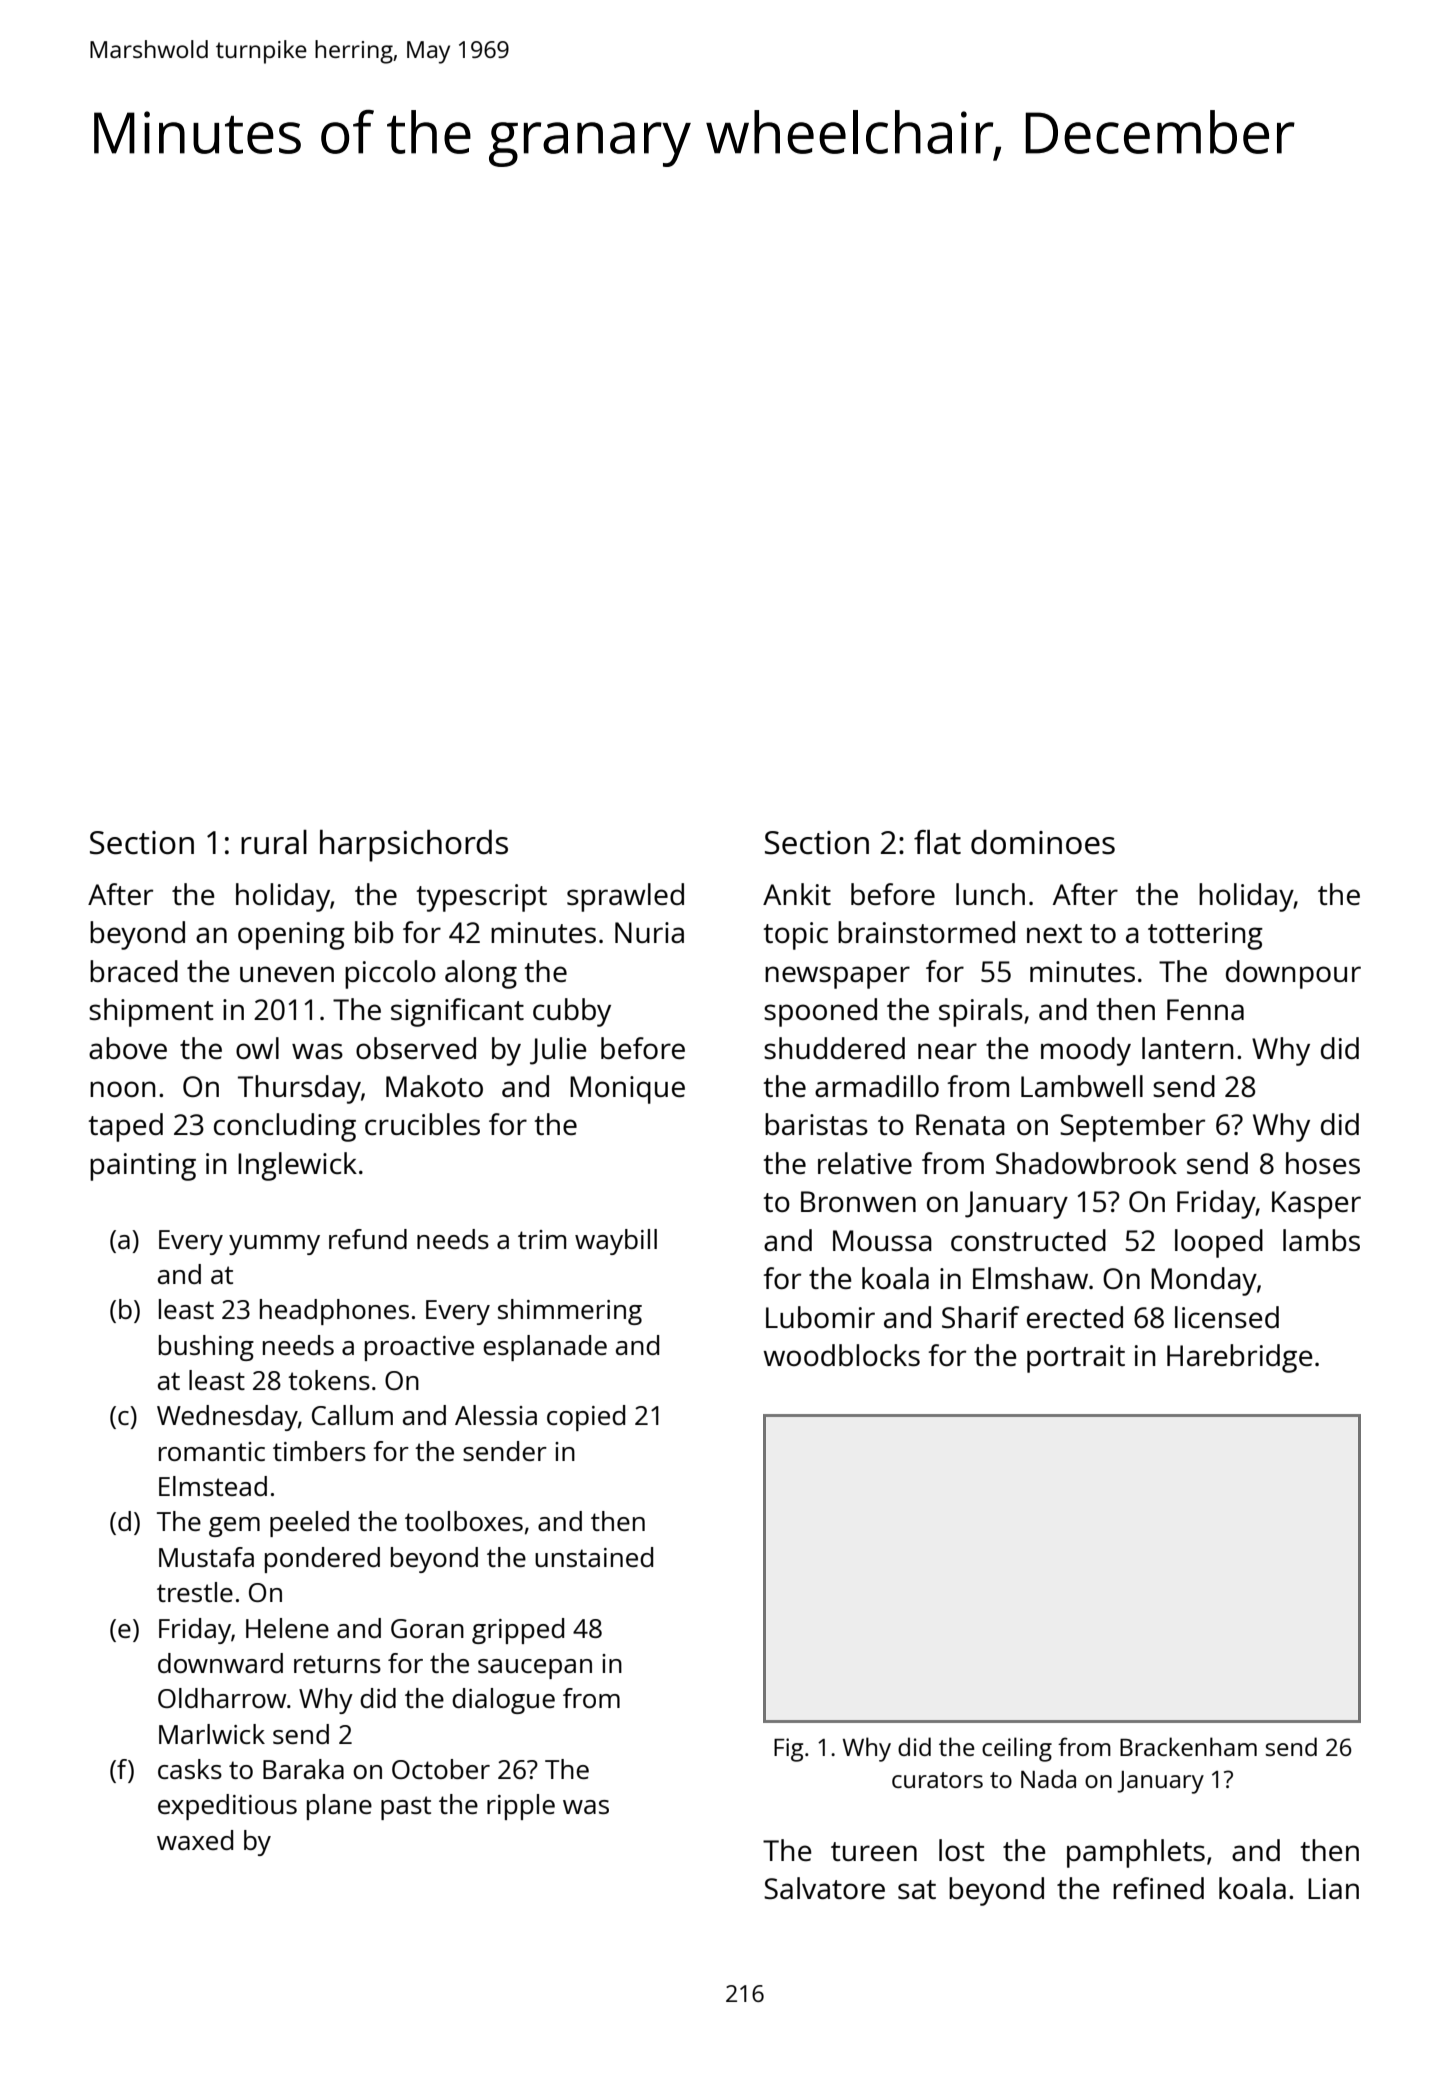 This image has height=2100, width=1450. What do you see at coordinates (1188, 1746) in the image?
I see `Brackenham` at bounding box center [1188, 1746].
